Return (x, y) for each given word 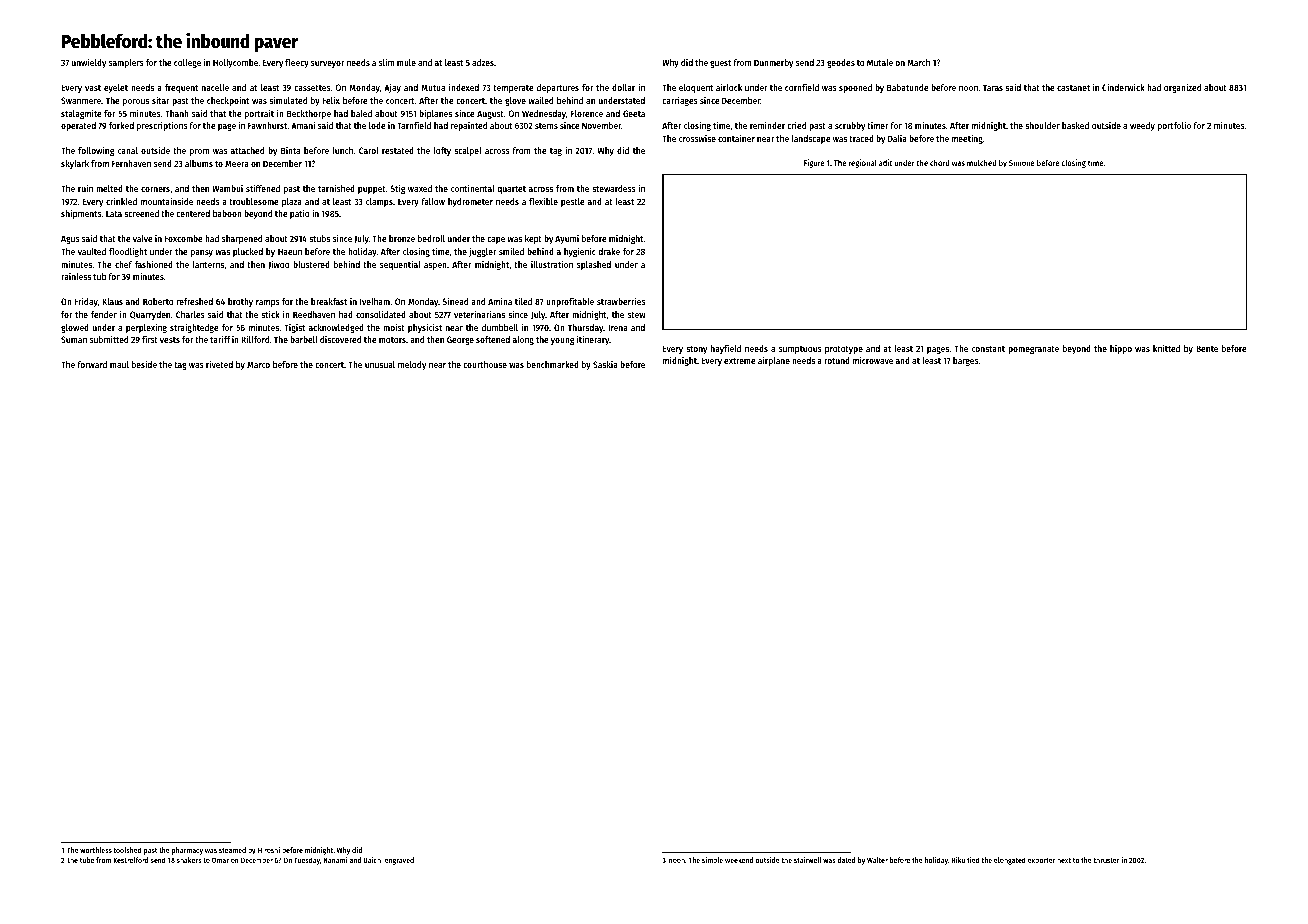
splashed (594, 265)
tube (87, 860)
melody (412, 365)
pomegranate (1033, 350)
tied (973, 860)
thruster (1106, 860)
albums (199, 163)
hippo (1121, 349)
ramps (268, 303)
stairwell (808, 860)
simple (712, 861)
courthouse (485, 364)
